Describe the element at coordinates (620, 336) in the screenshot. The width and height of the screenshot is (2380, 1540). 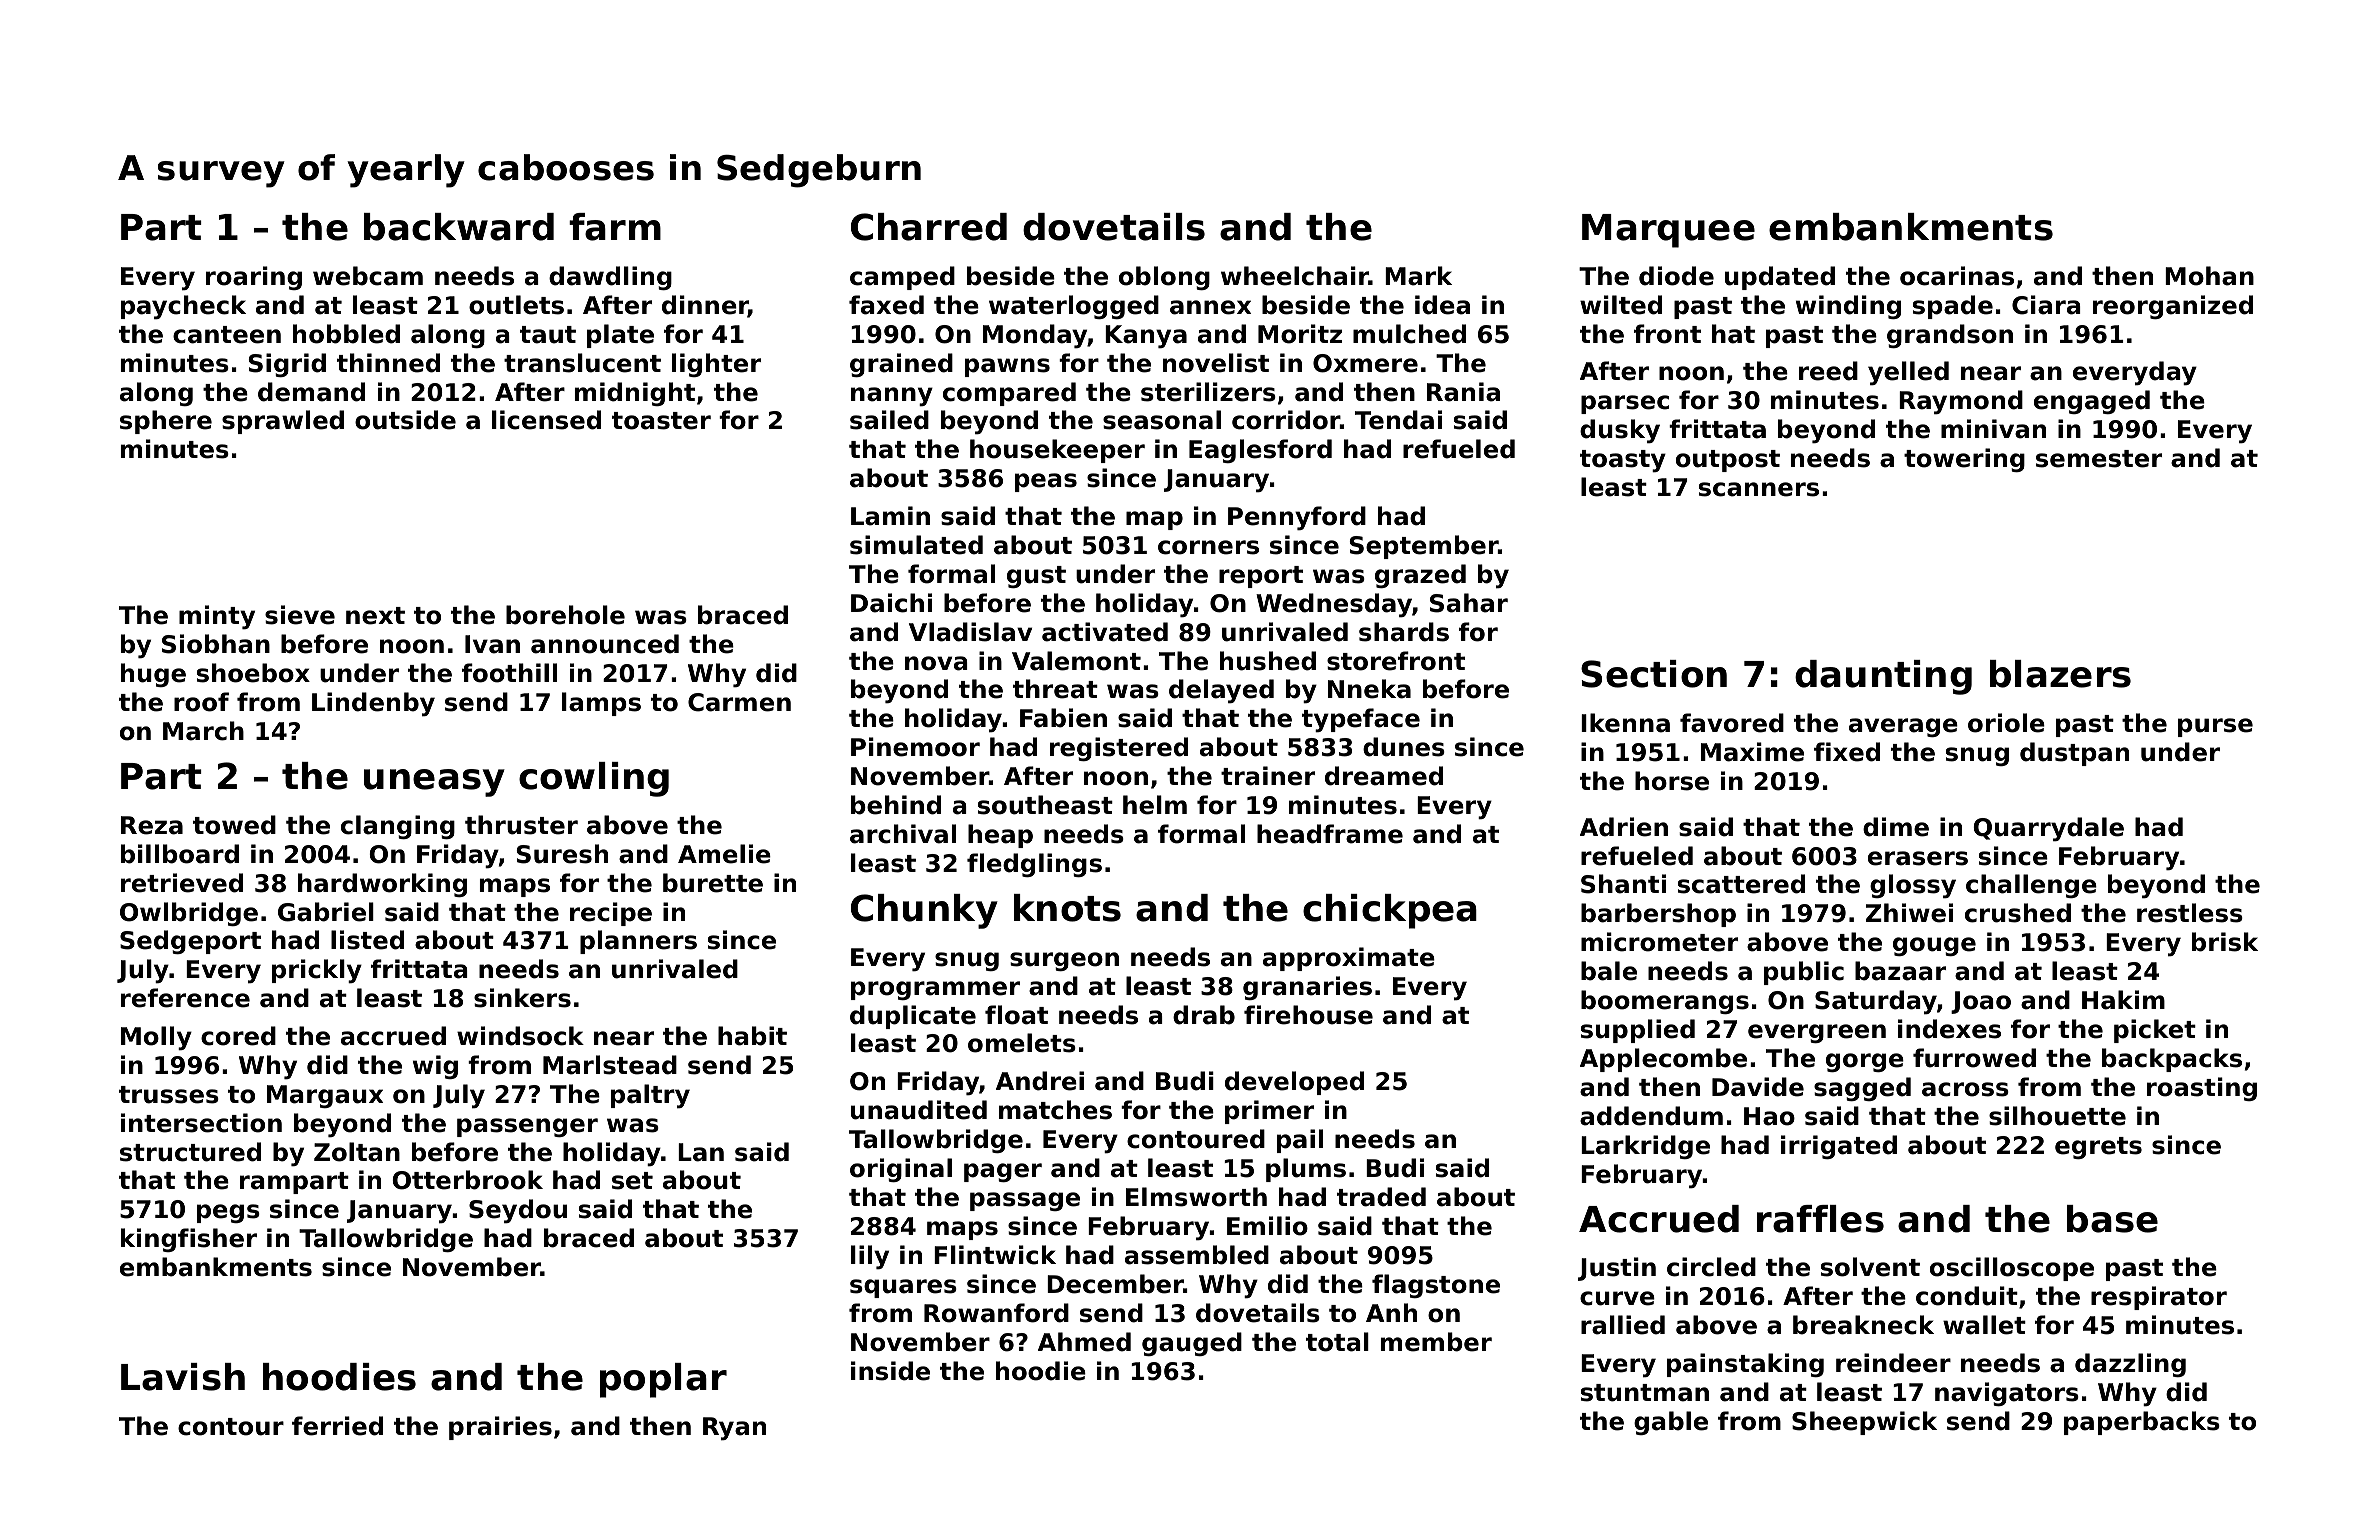
I see `plate` at that location.
